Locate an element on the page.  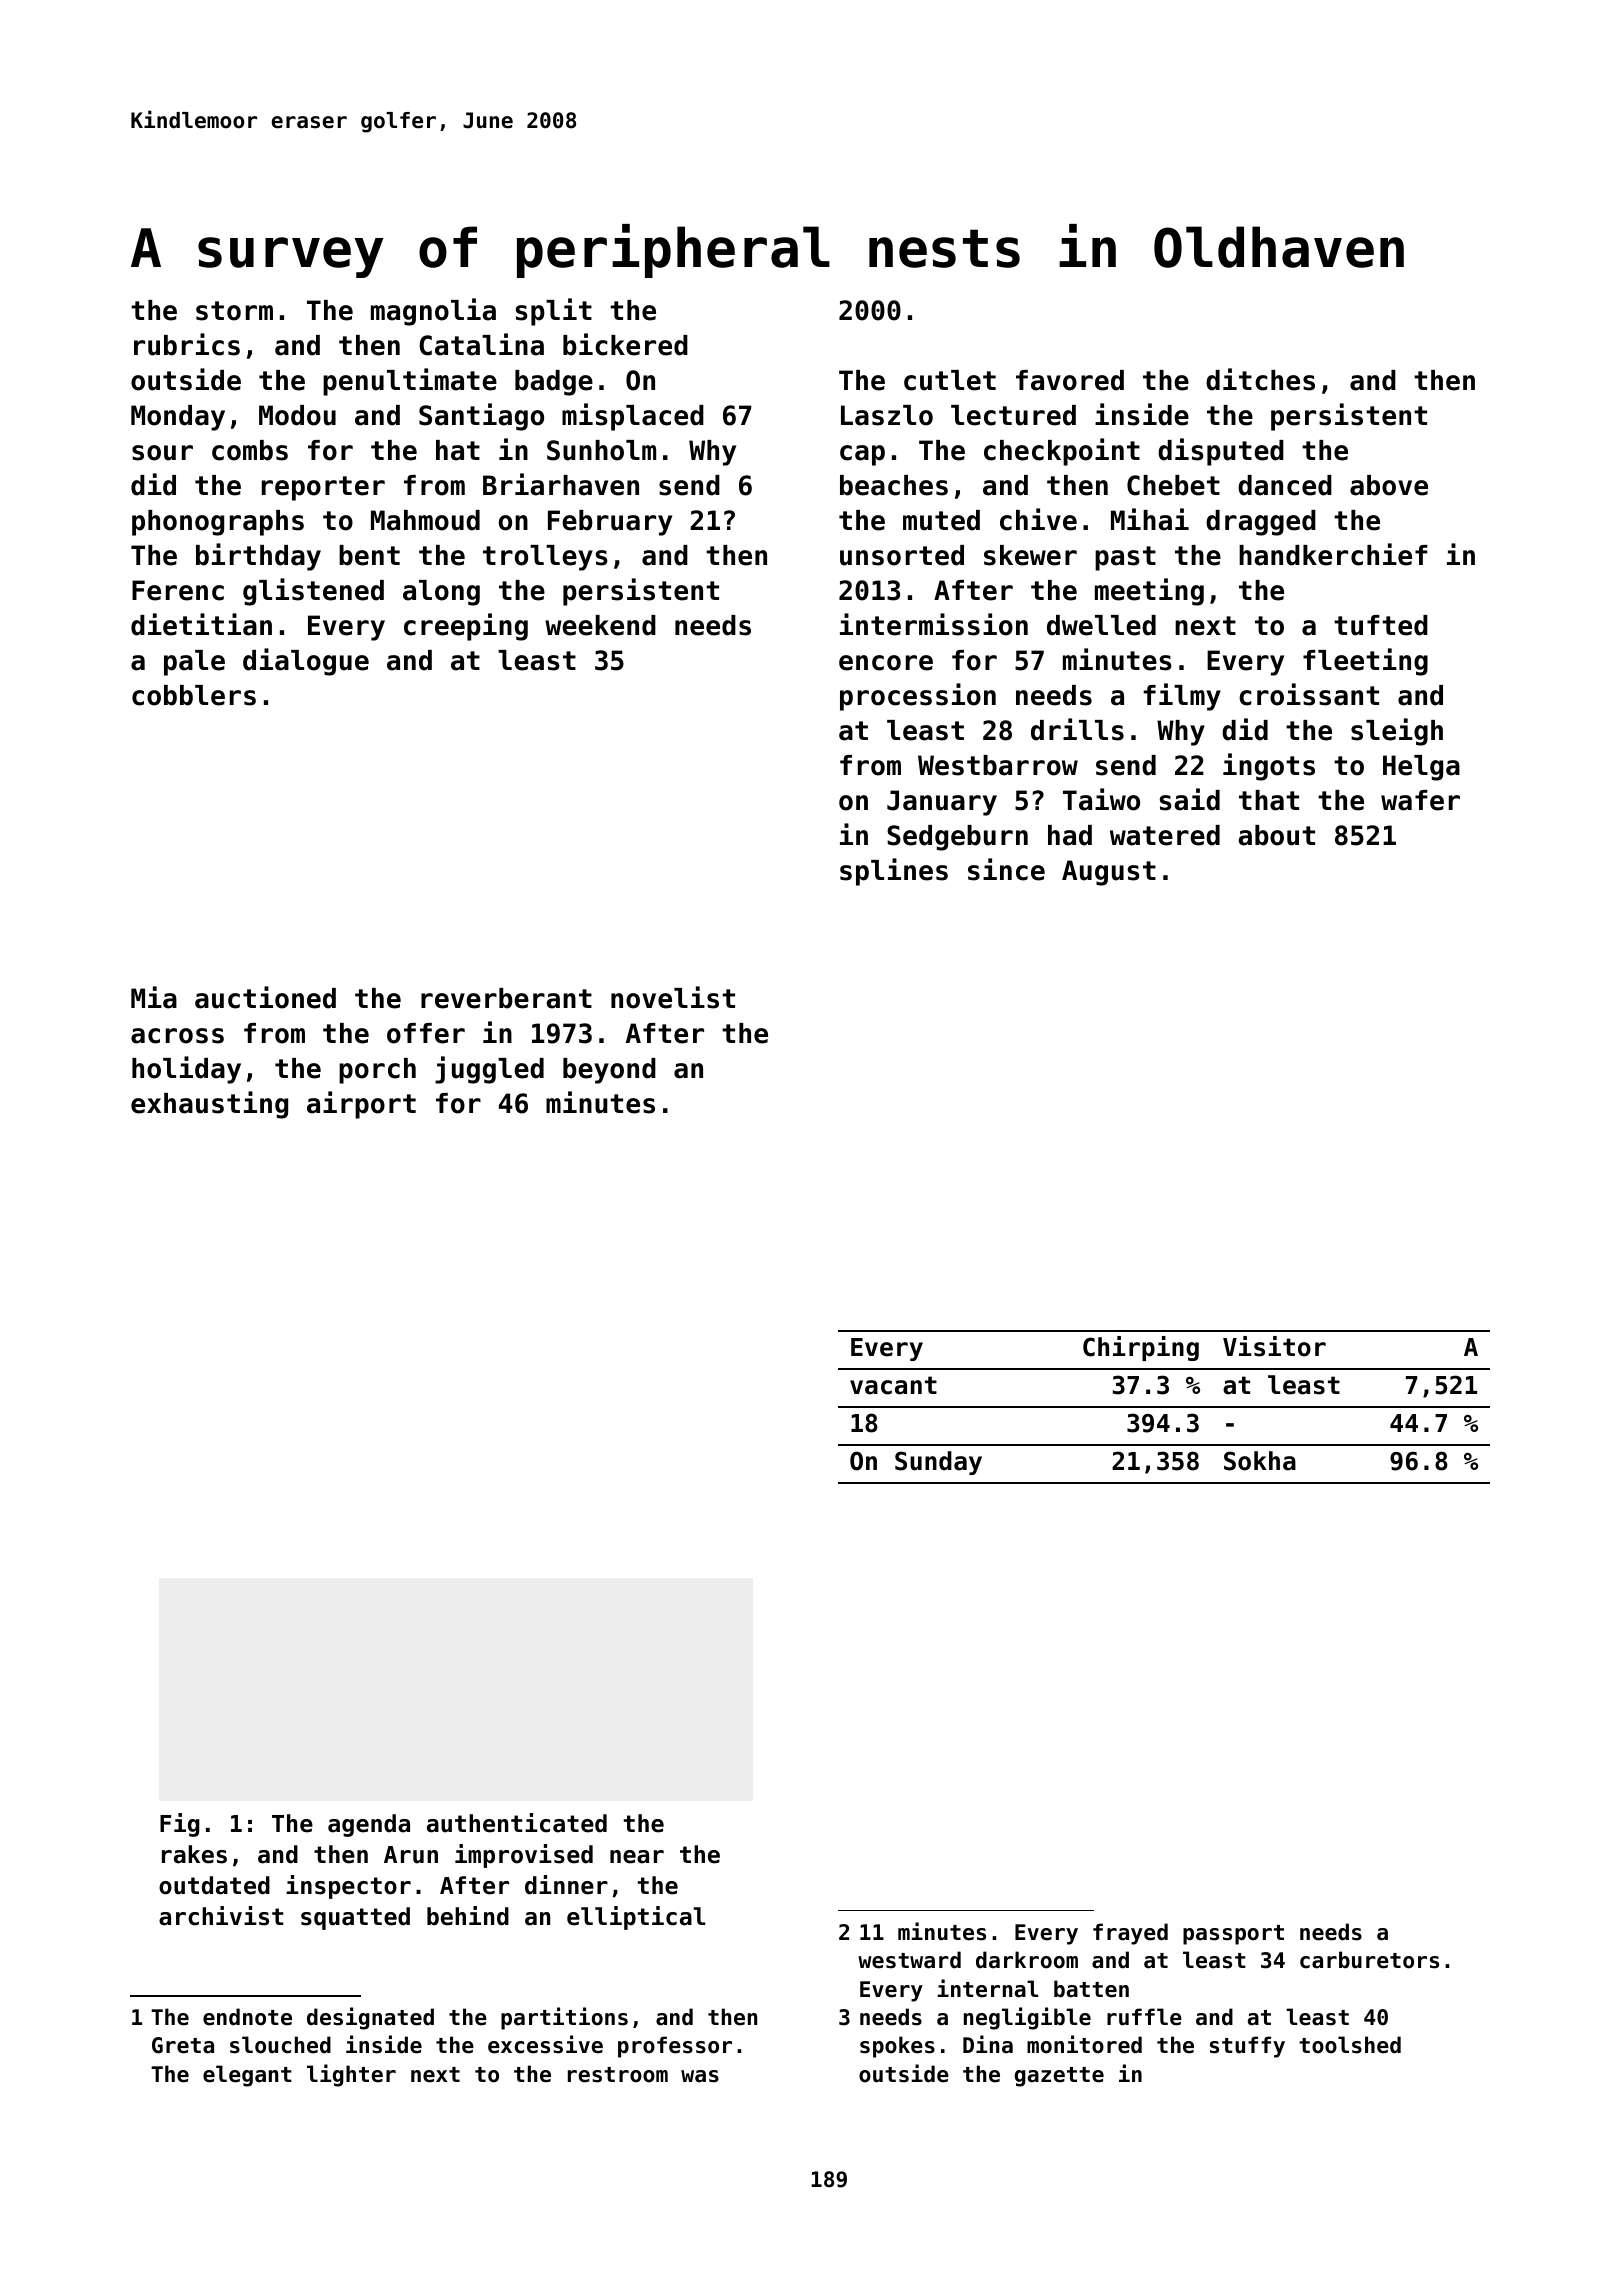
carburetors is located at coordinates (1369, 1960).
